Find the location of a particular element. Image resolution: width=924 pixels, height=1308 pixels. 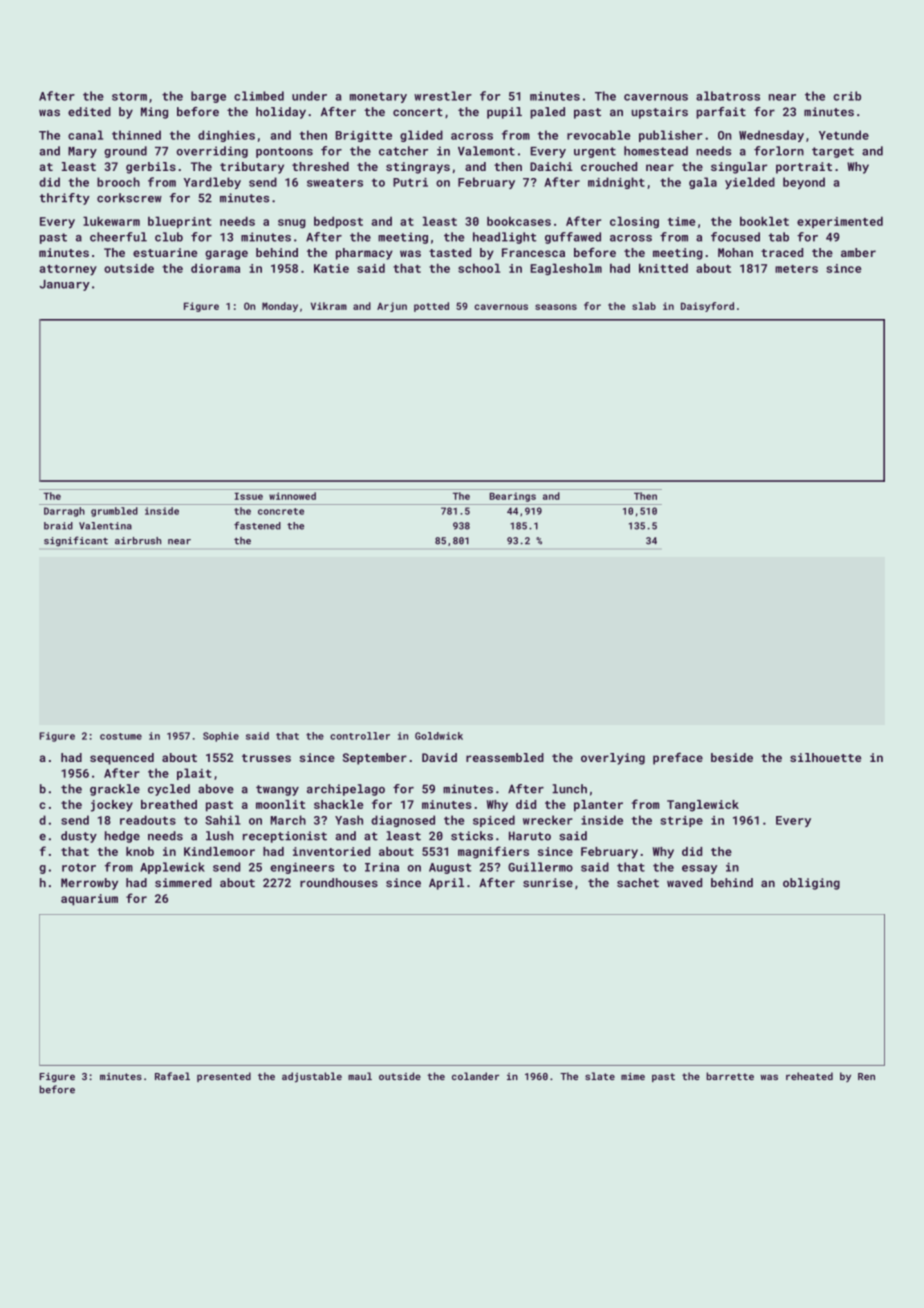

January is located at coordinates (64, 285).
